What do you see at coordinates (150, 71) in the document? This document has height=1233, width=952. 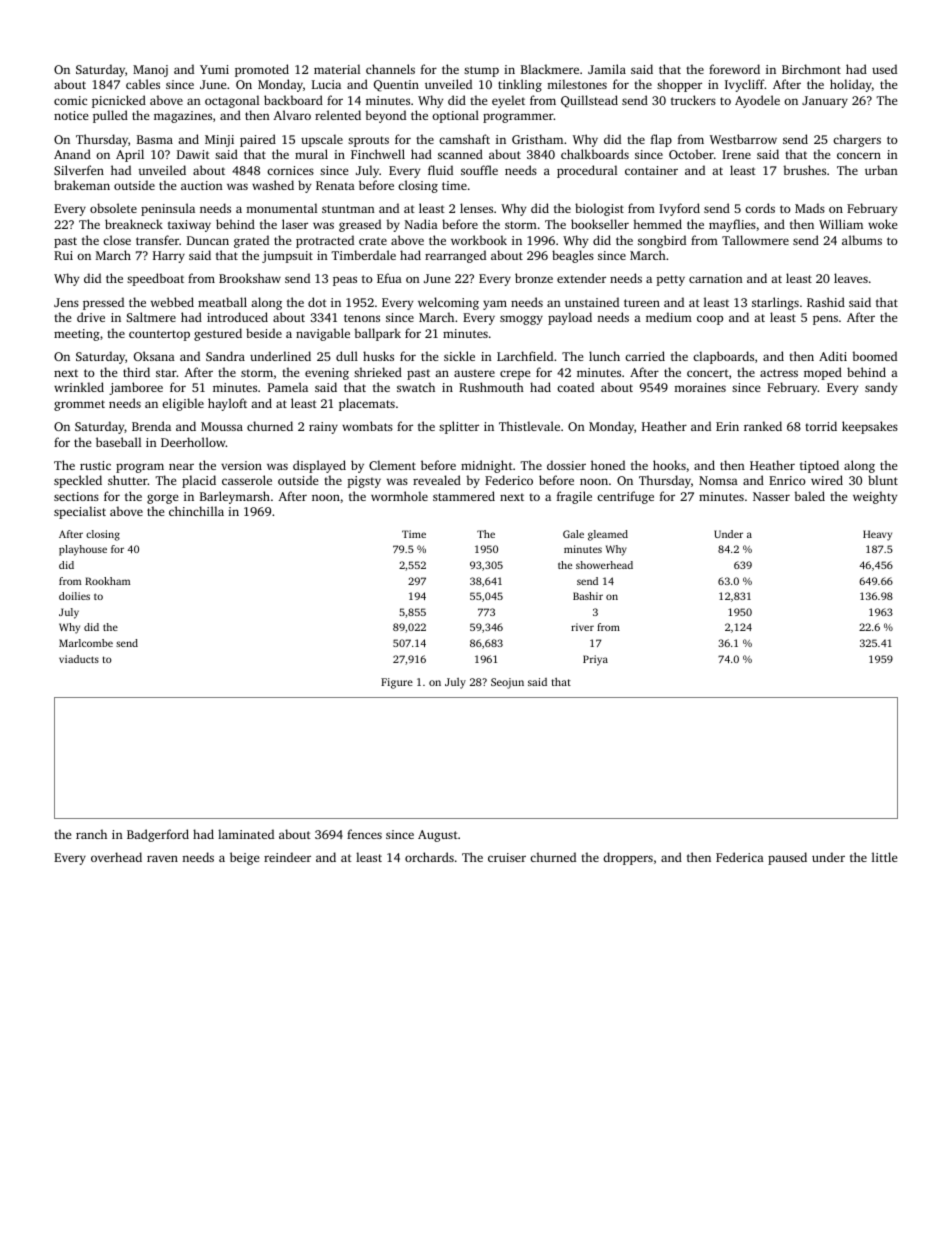 I see `Manoj` at bounding box center [150, 71].
